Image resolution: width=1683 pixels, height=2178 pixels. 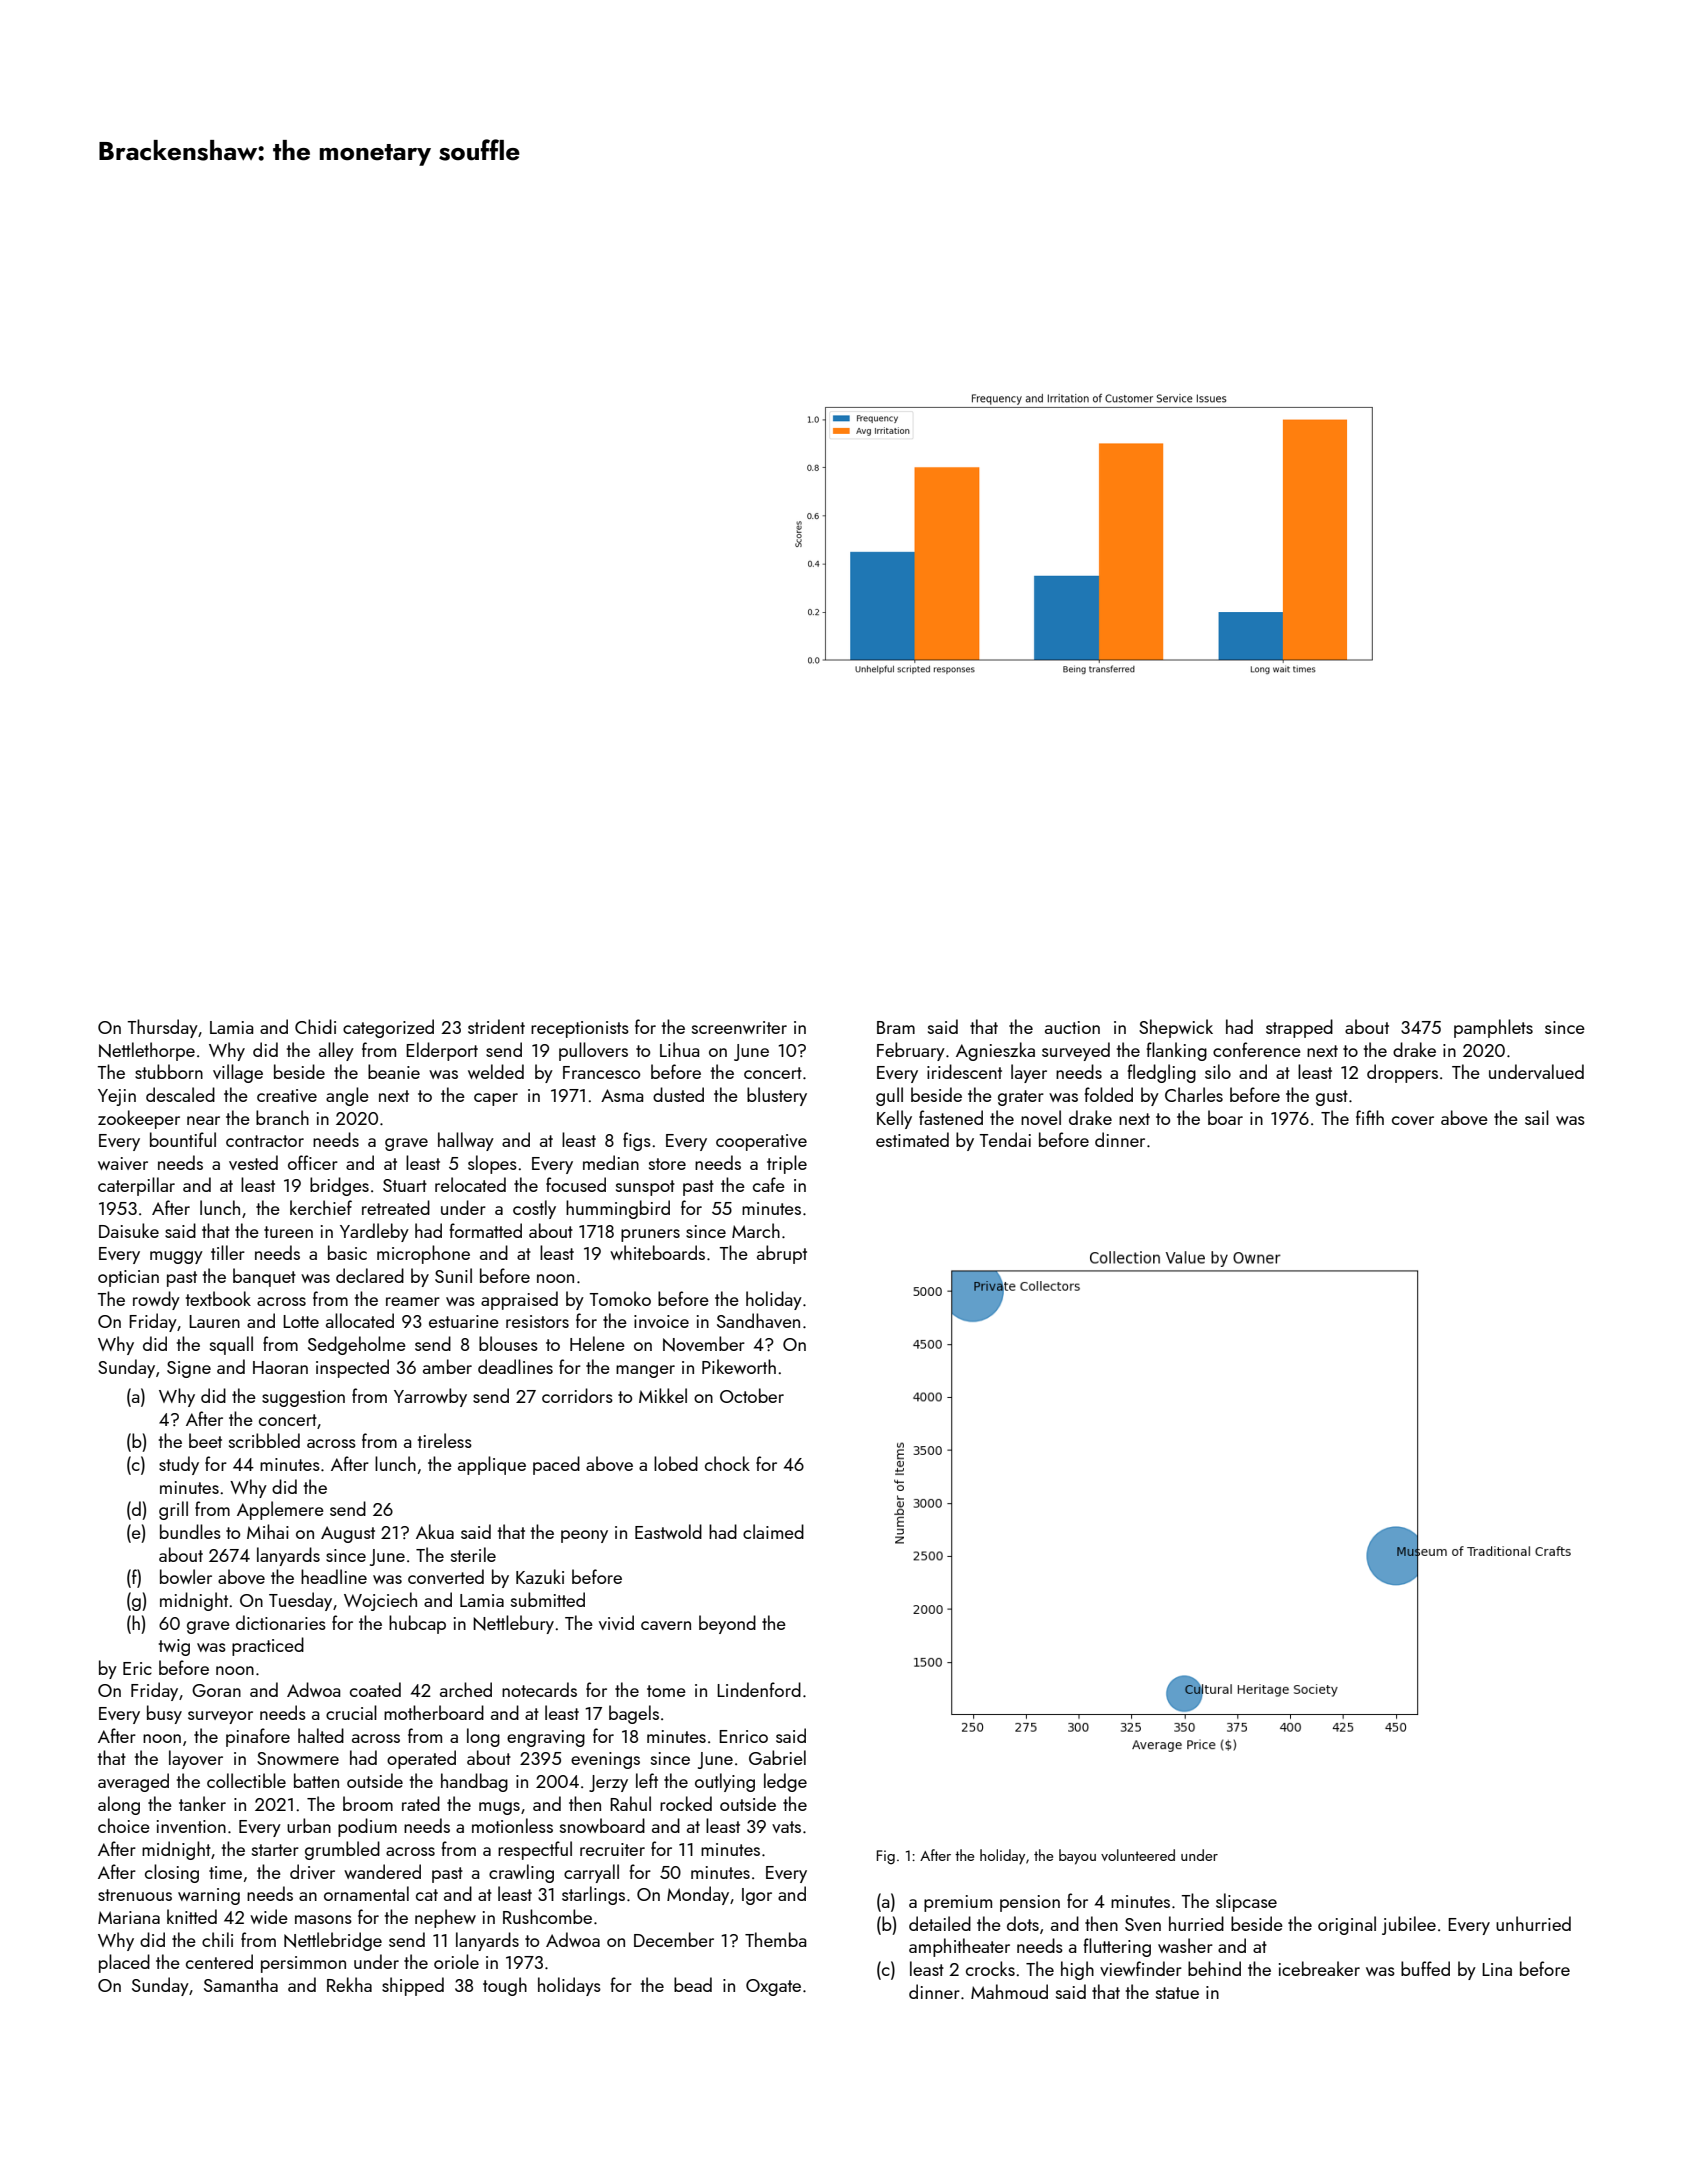 What do you see at coordinates (315, 1026) in the image?
I see `Chidi` at bounding box center [315, 1026].
